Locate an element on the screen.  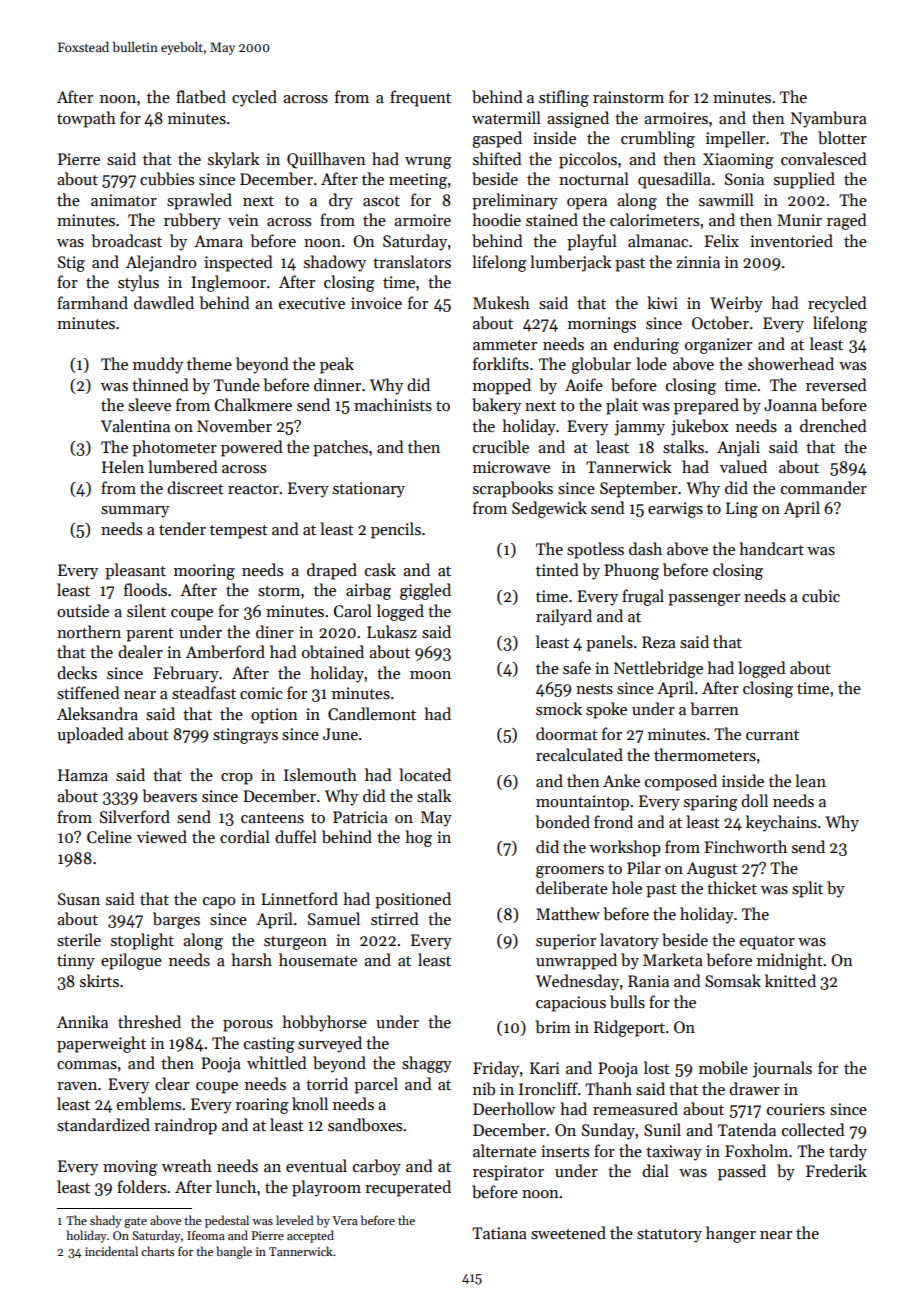
railyard is located at coordinates (564, 617).
